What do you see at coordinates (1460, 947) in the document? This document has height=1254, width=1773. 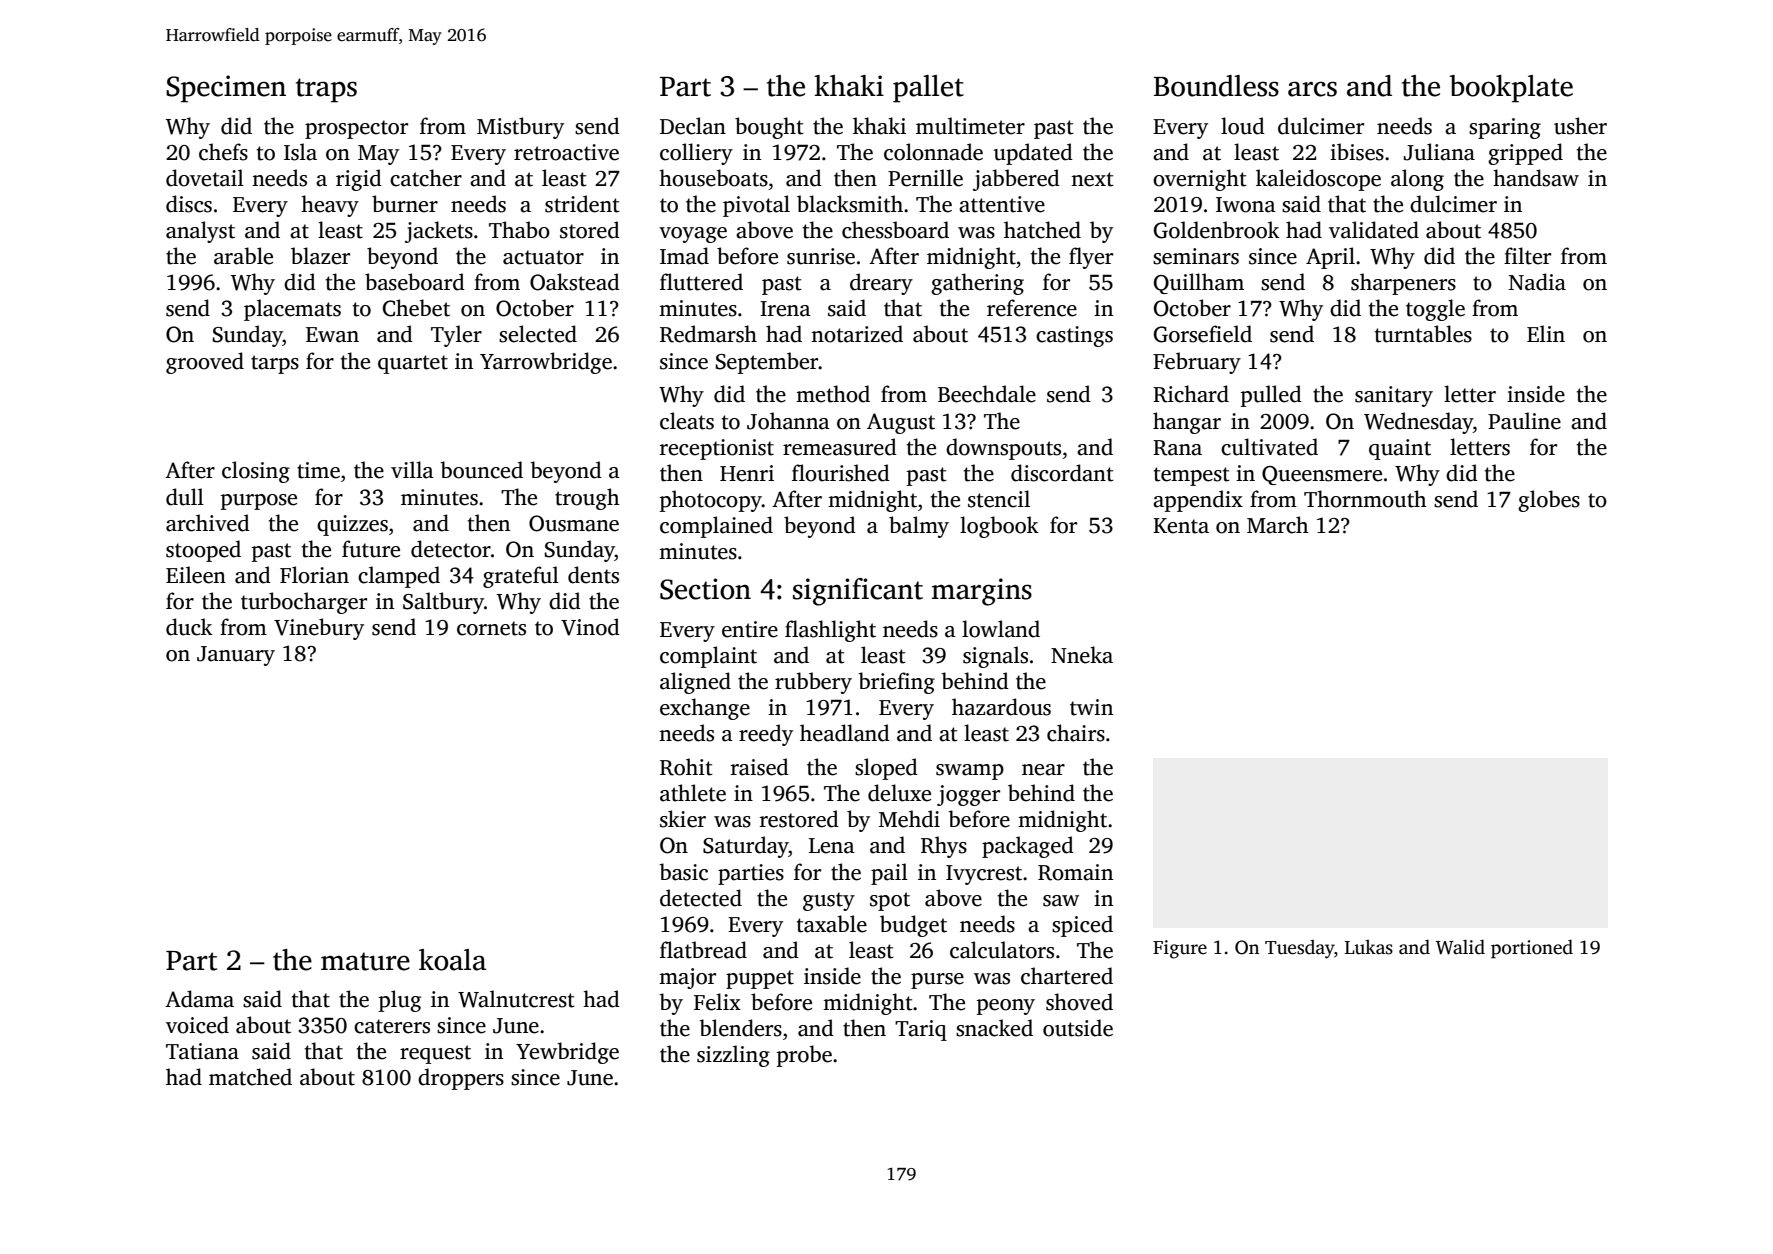 I see `Walid` at bounding box center [1460, 947].
